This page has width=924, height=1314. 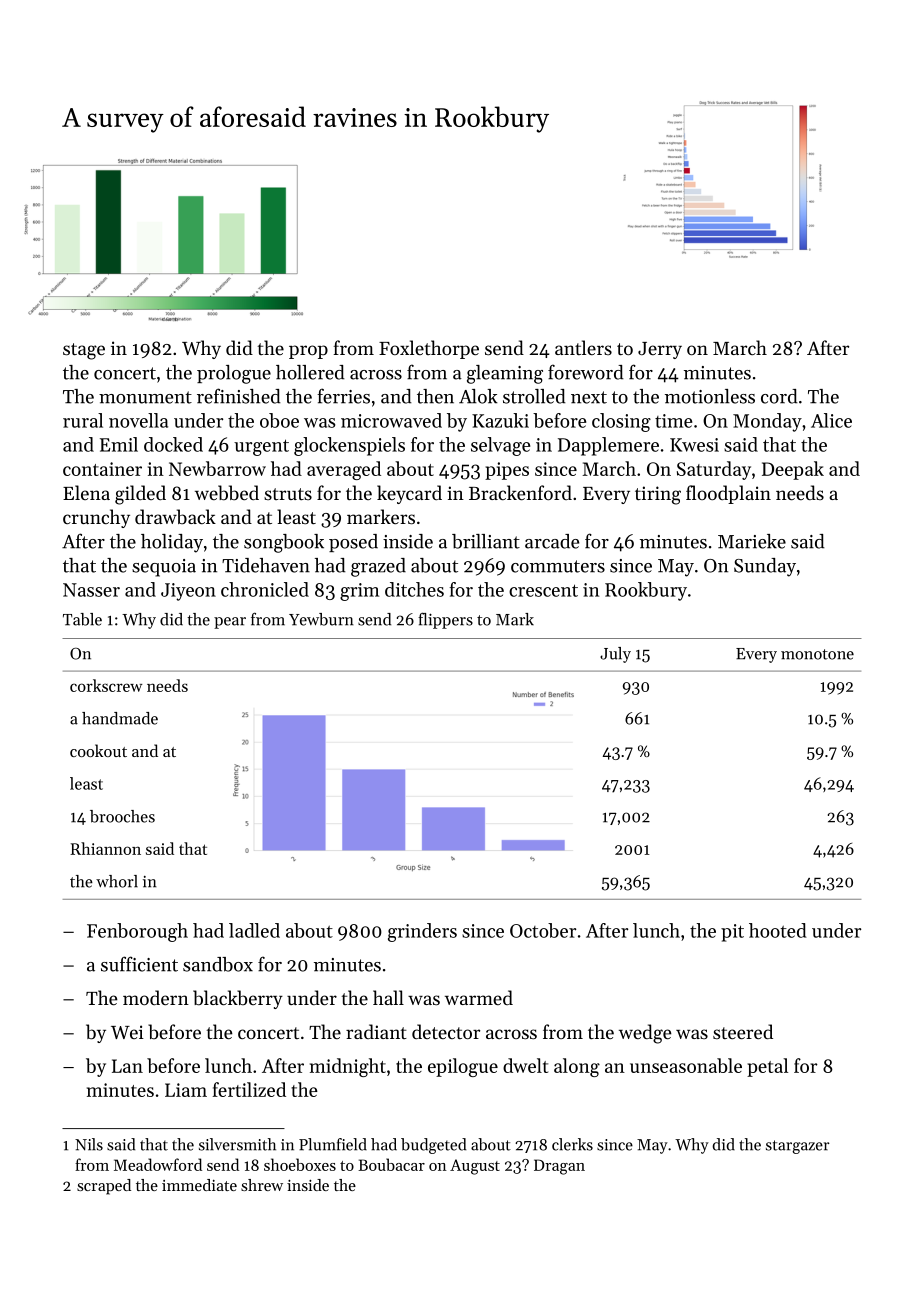 What do you see at coordinates (218, 964) in the page?
I see `sandbox` at bounding box center [218, 964].
